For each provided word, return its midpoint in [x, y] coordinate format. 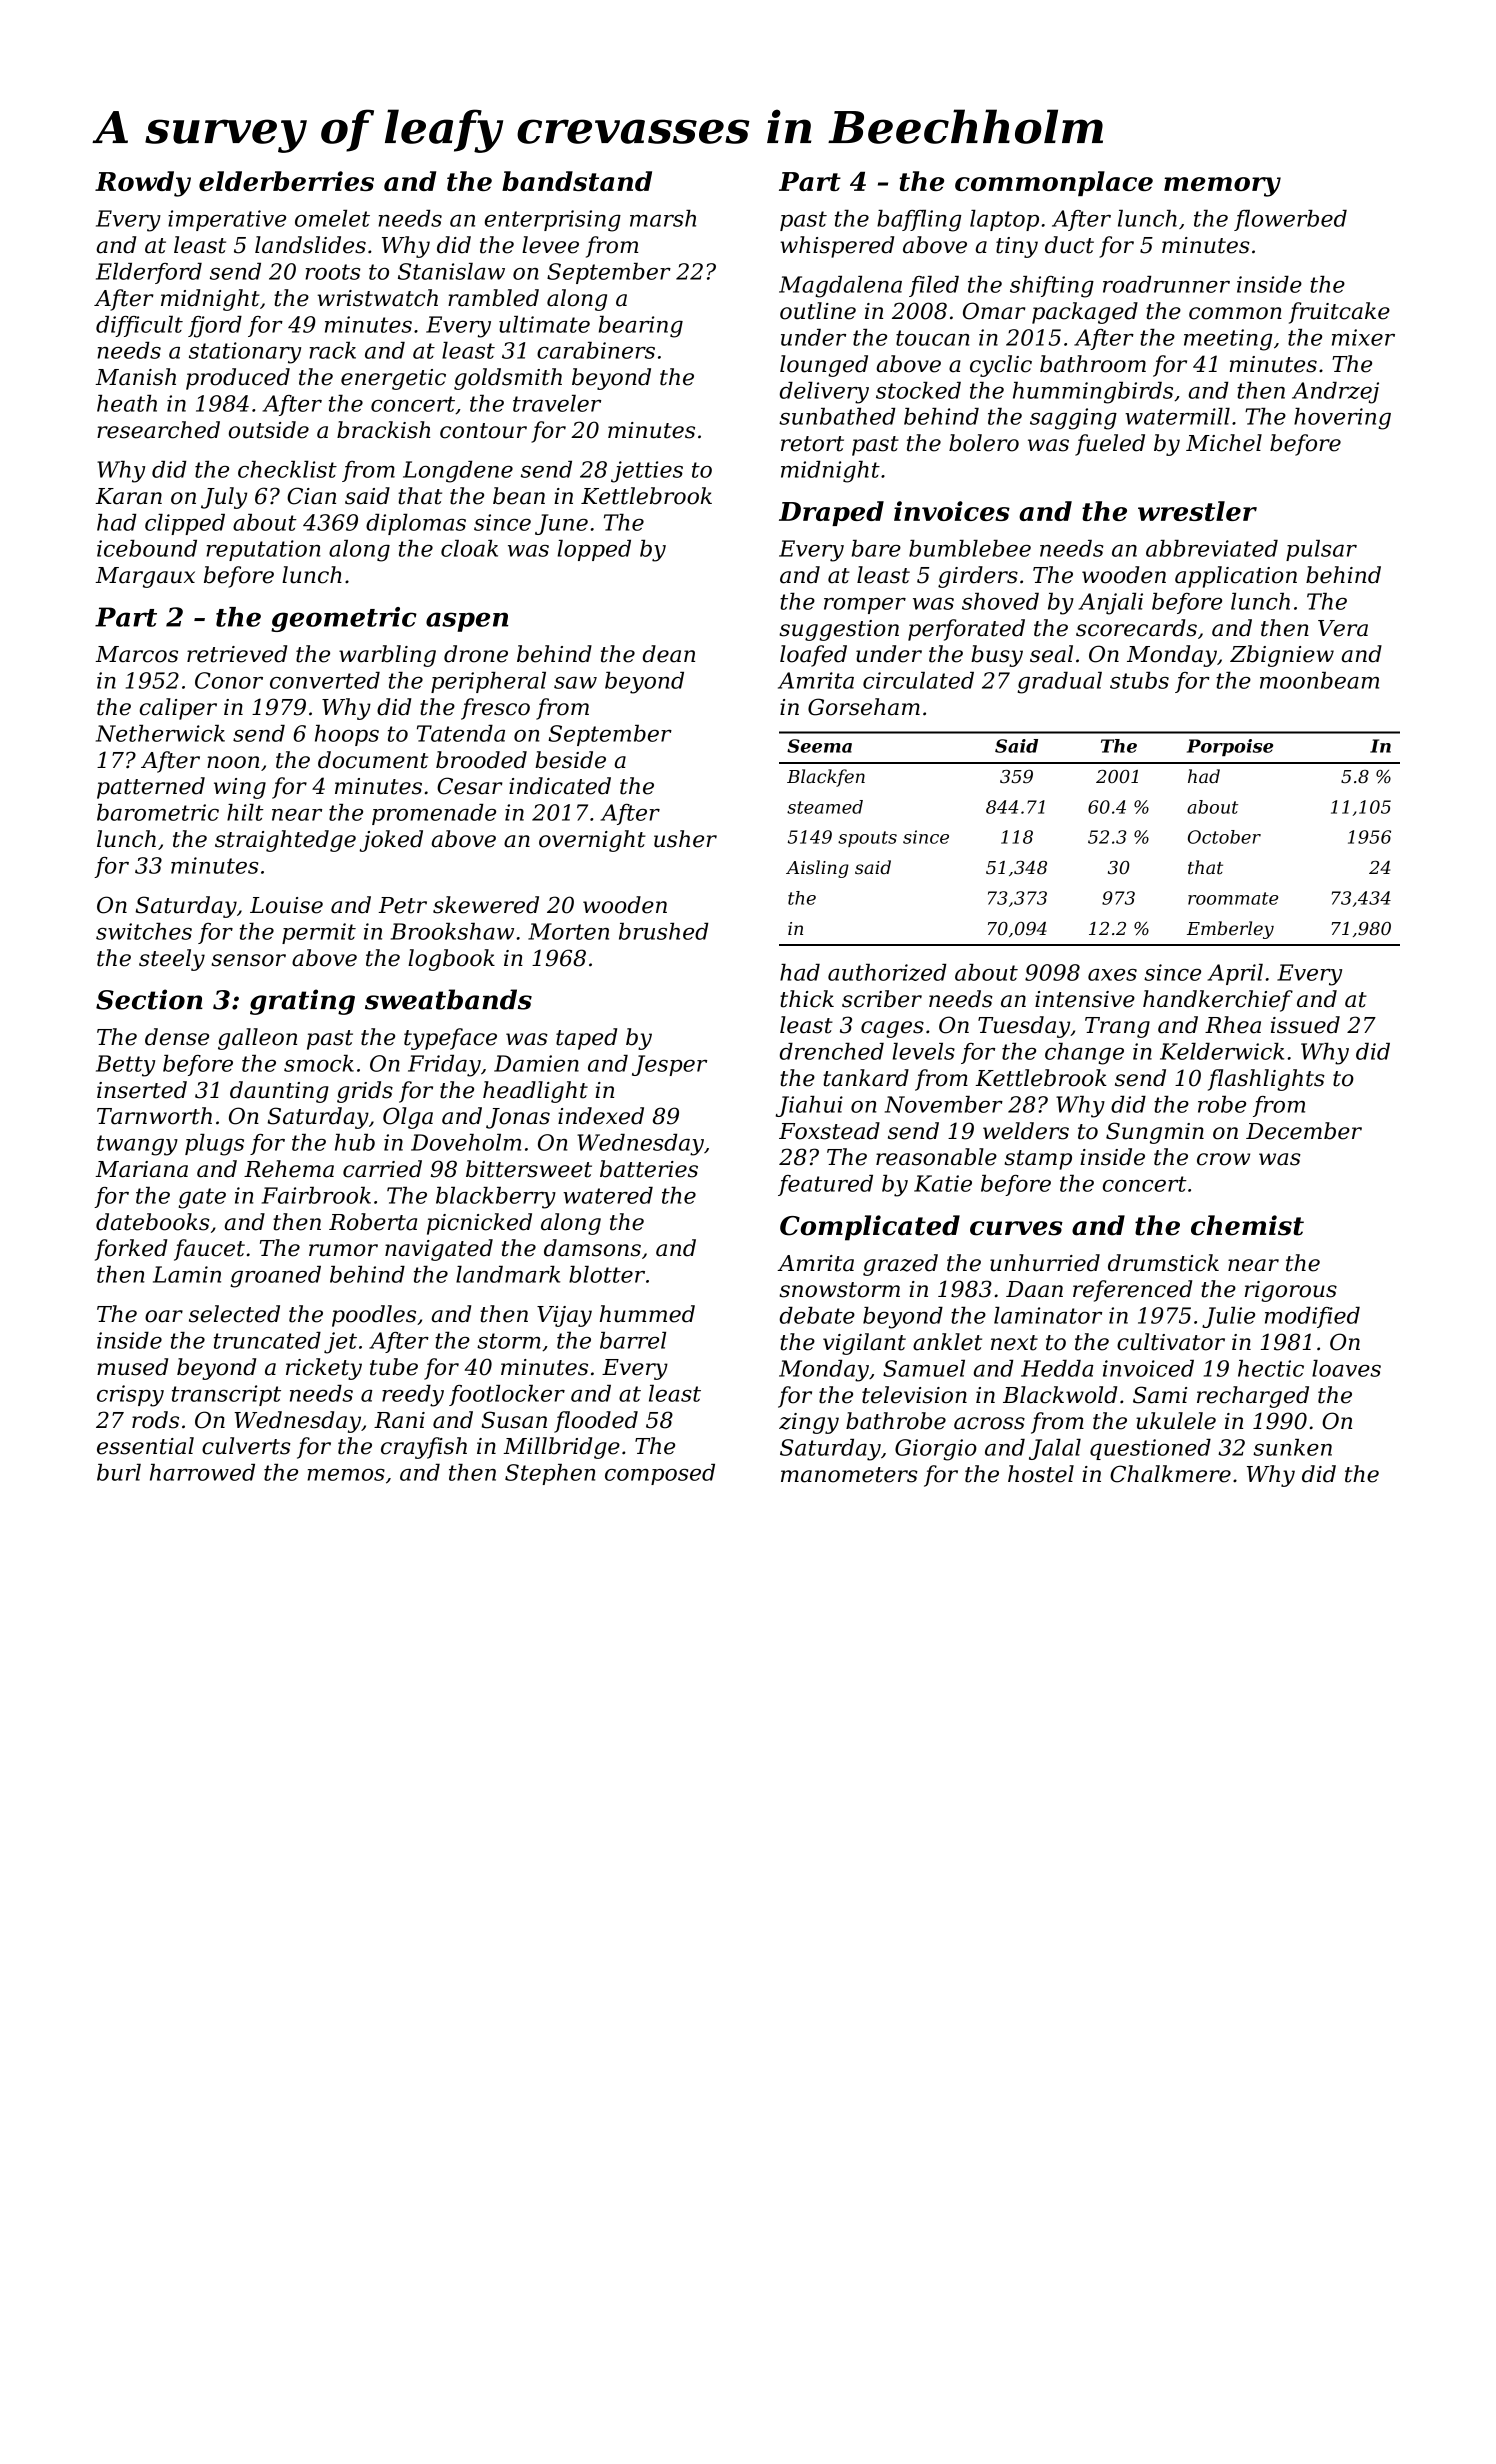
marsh [663, 218]
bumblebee [970, 548]
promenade [434, 814]
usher [685, 839]
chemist [1247, 1225]
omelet [332, 218]
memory [1222, 187]
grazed [900, 1265]
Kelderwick [1222, 1051]
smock [319, 1063]
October [1224, 837]
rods [155, 1420]
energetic [393, 379]
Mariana [141, 1169]
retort [812, 444]
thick [807, 999]
